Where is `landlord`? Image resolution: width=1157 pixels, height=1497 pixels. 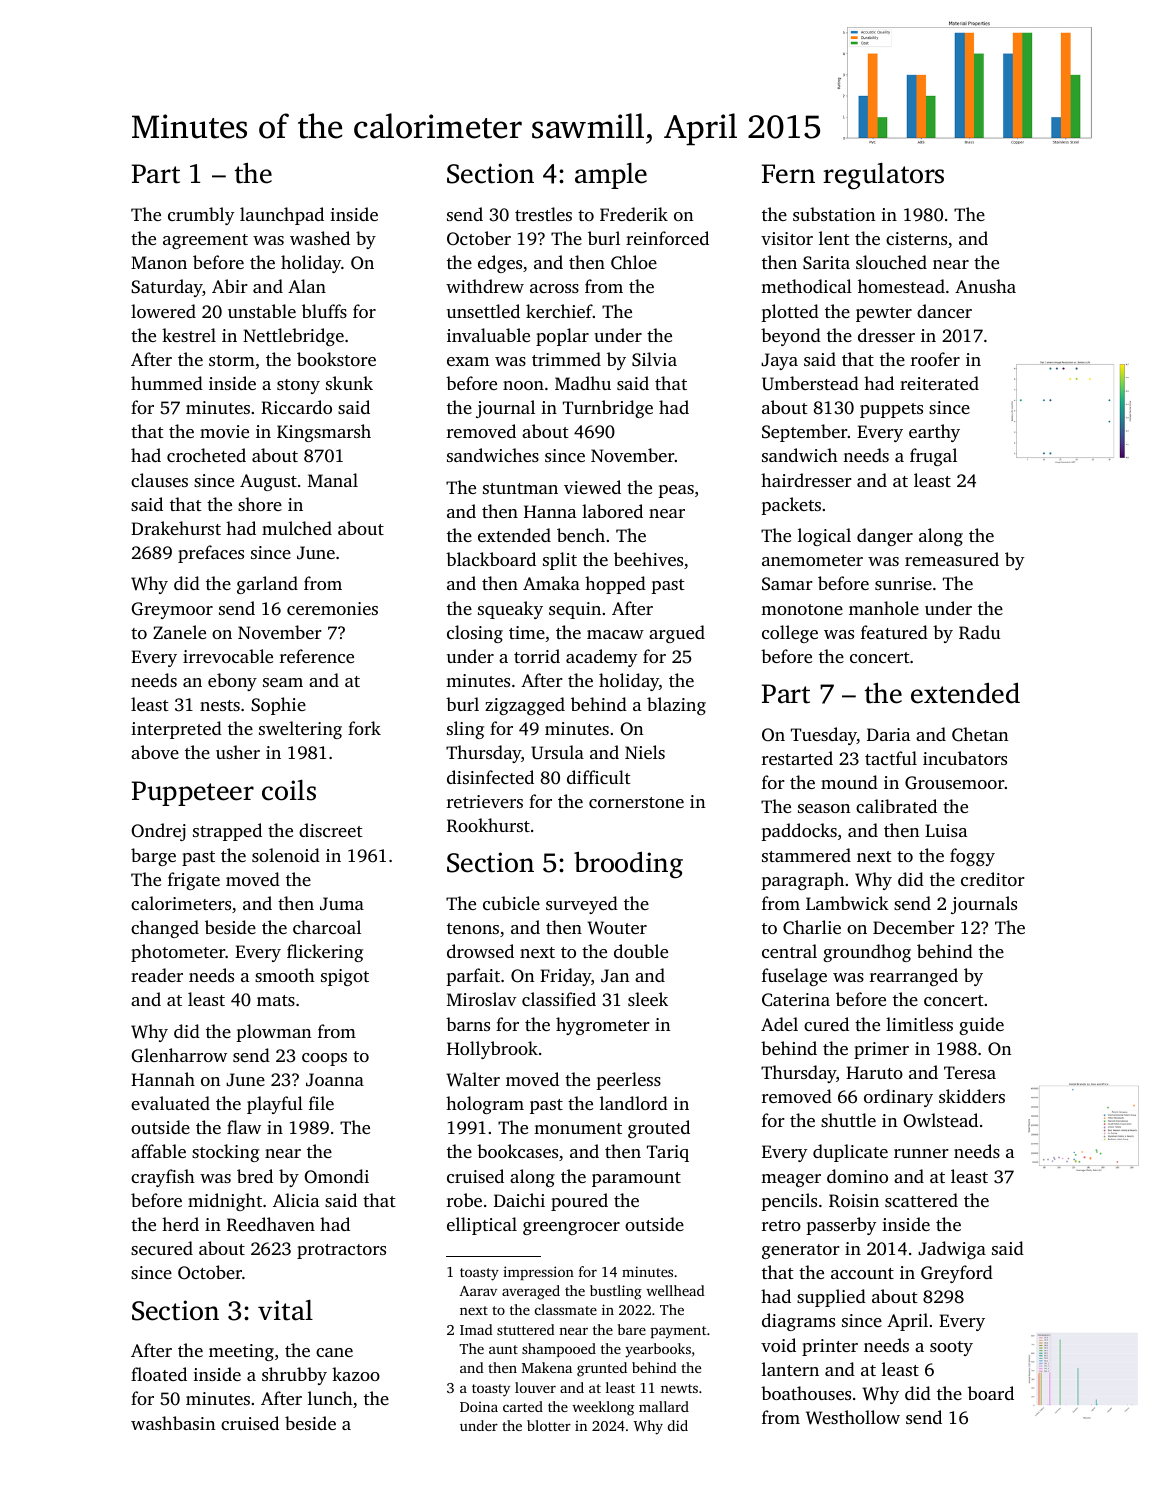
landlord is located at coordinates (634, 1103).
